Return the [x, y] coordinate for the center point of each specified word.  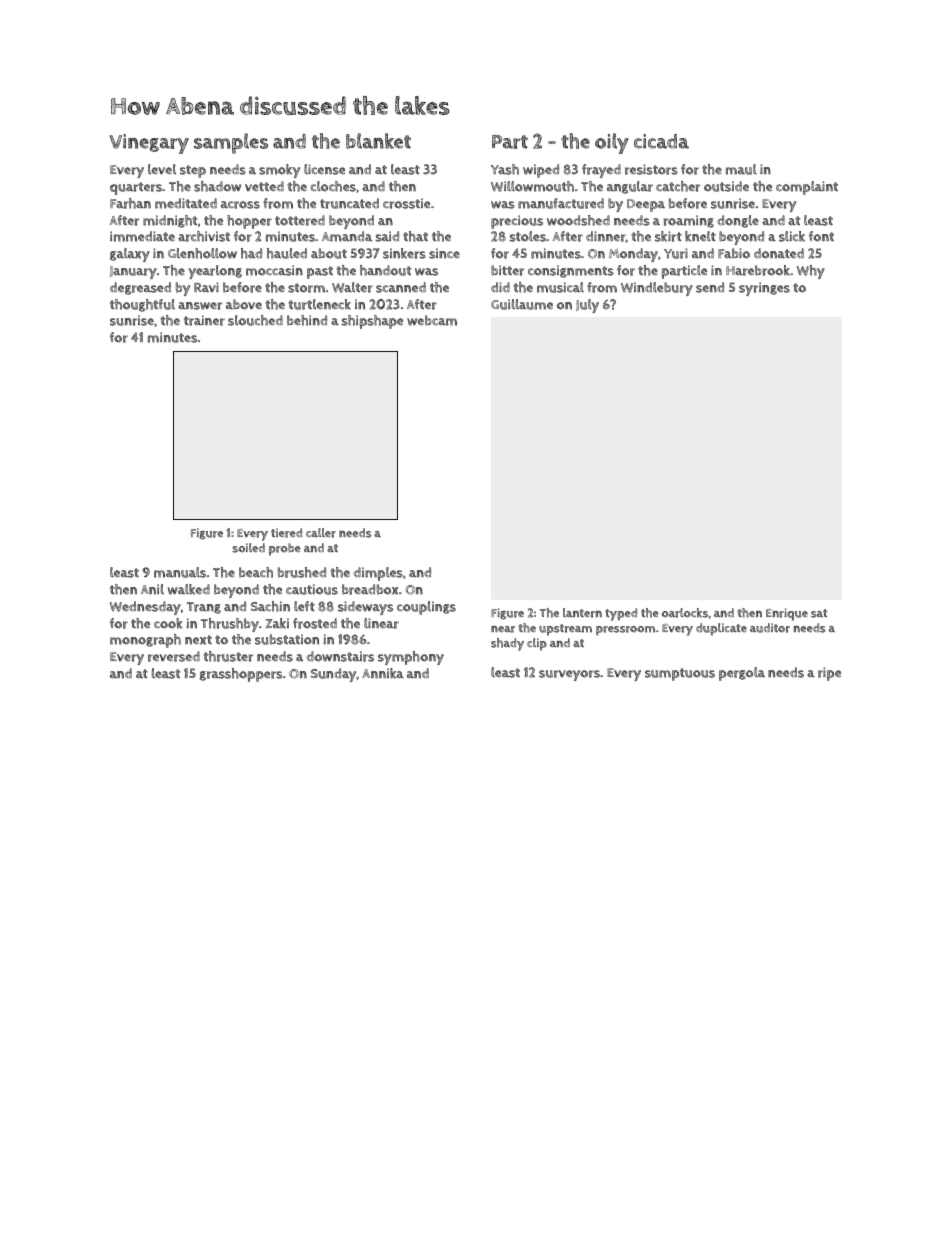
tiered [286, 533]
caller [321, 533]
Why [811, 272]
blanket [378, 141]
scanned [401, 287]
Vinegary [149, 144]
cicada [661, 141]
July [587, 306]
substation [287, 639]
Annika [383, 673]
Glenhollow [202, 253]
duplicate [721, 629]
